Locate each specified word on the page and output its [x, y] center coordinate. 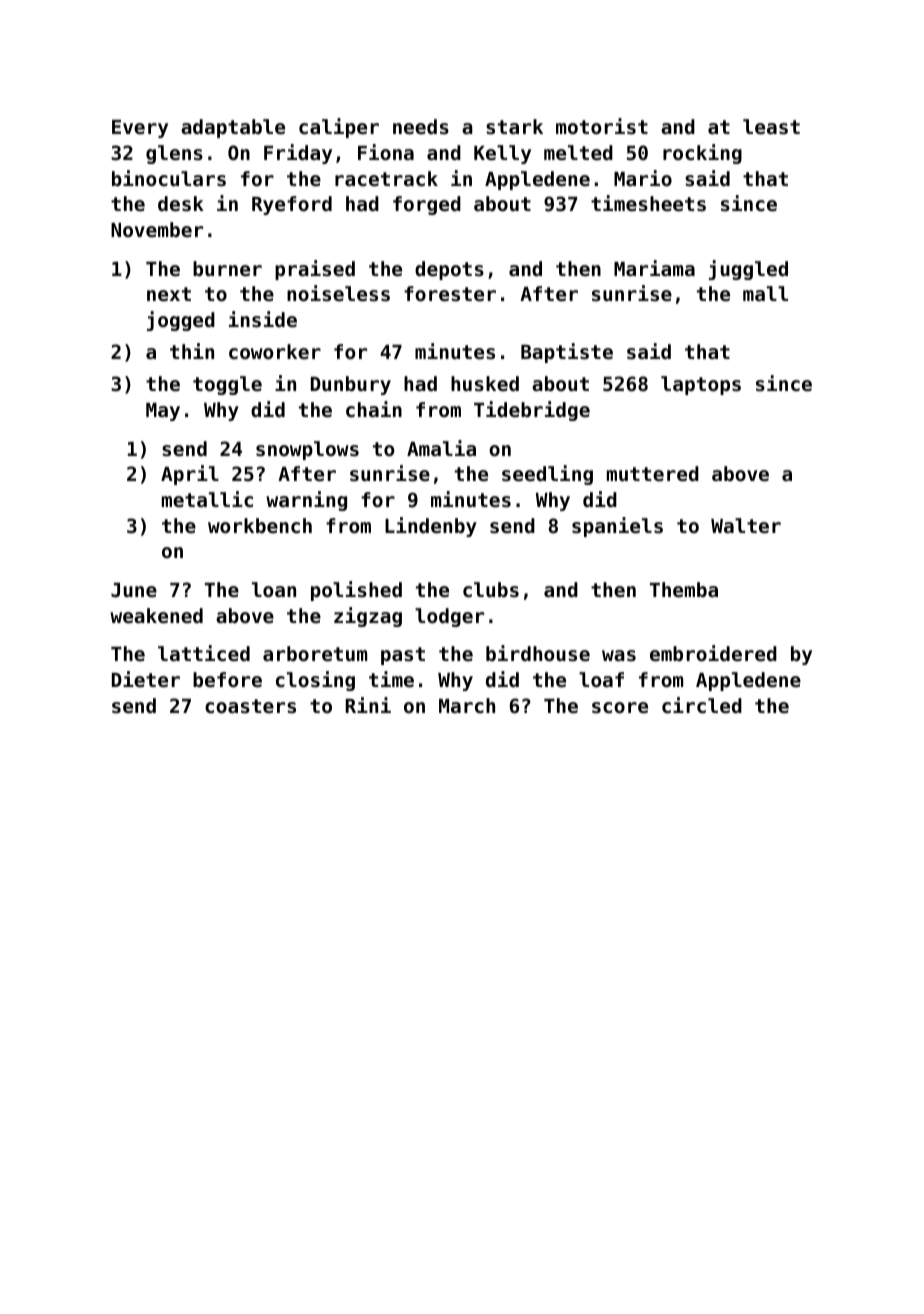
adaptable [233, 128]
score [620, 708]
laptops [701, 385]
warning [306, 501]
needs [421, 126]
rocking [702, 154]
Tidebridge [532, 411]
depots [449, 270]
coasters [250, 706]
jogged [181, 321]
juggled [748, 270]
